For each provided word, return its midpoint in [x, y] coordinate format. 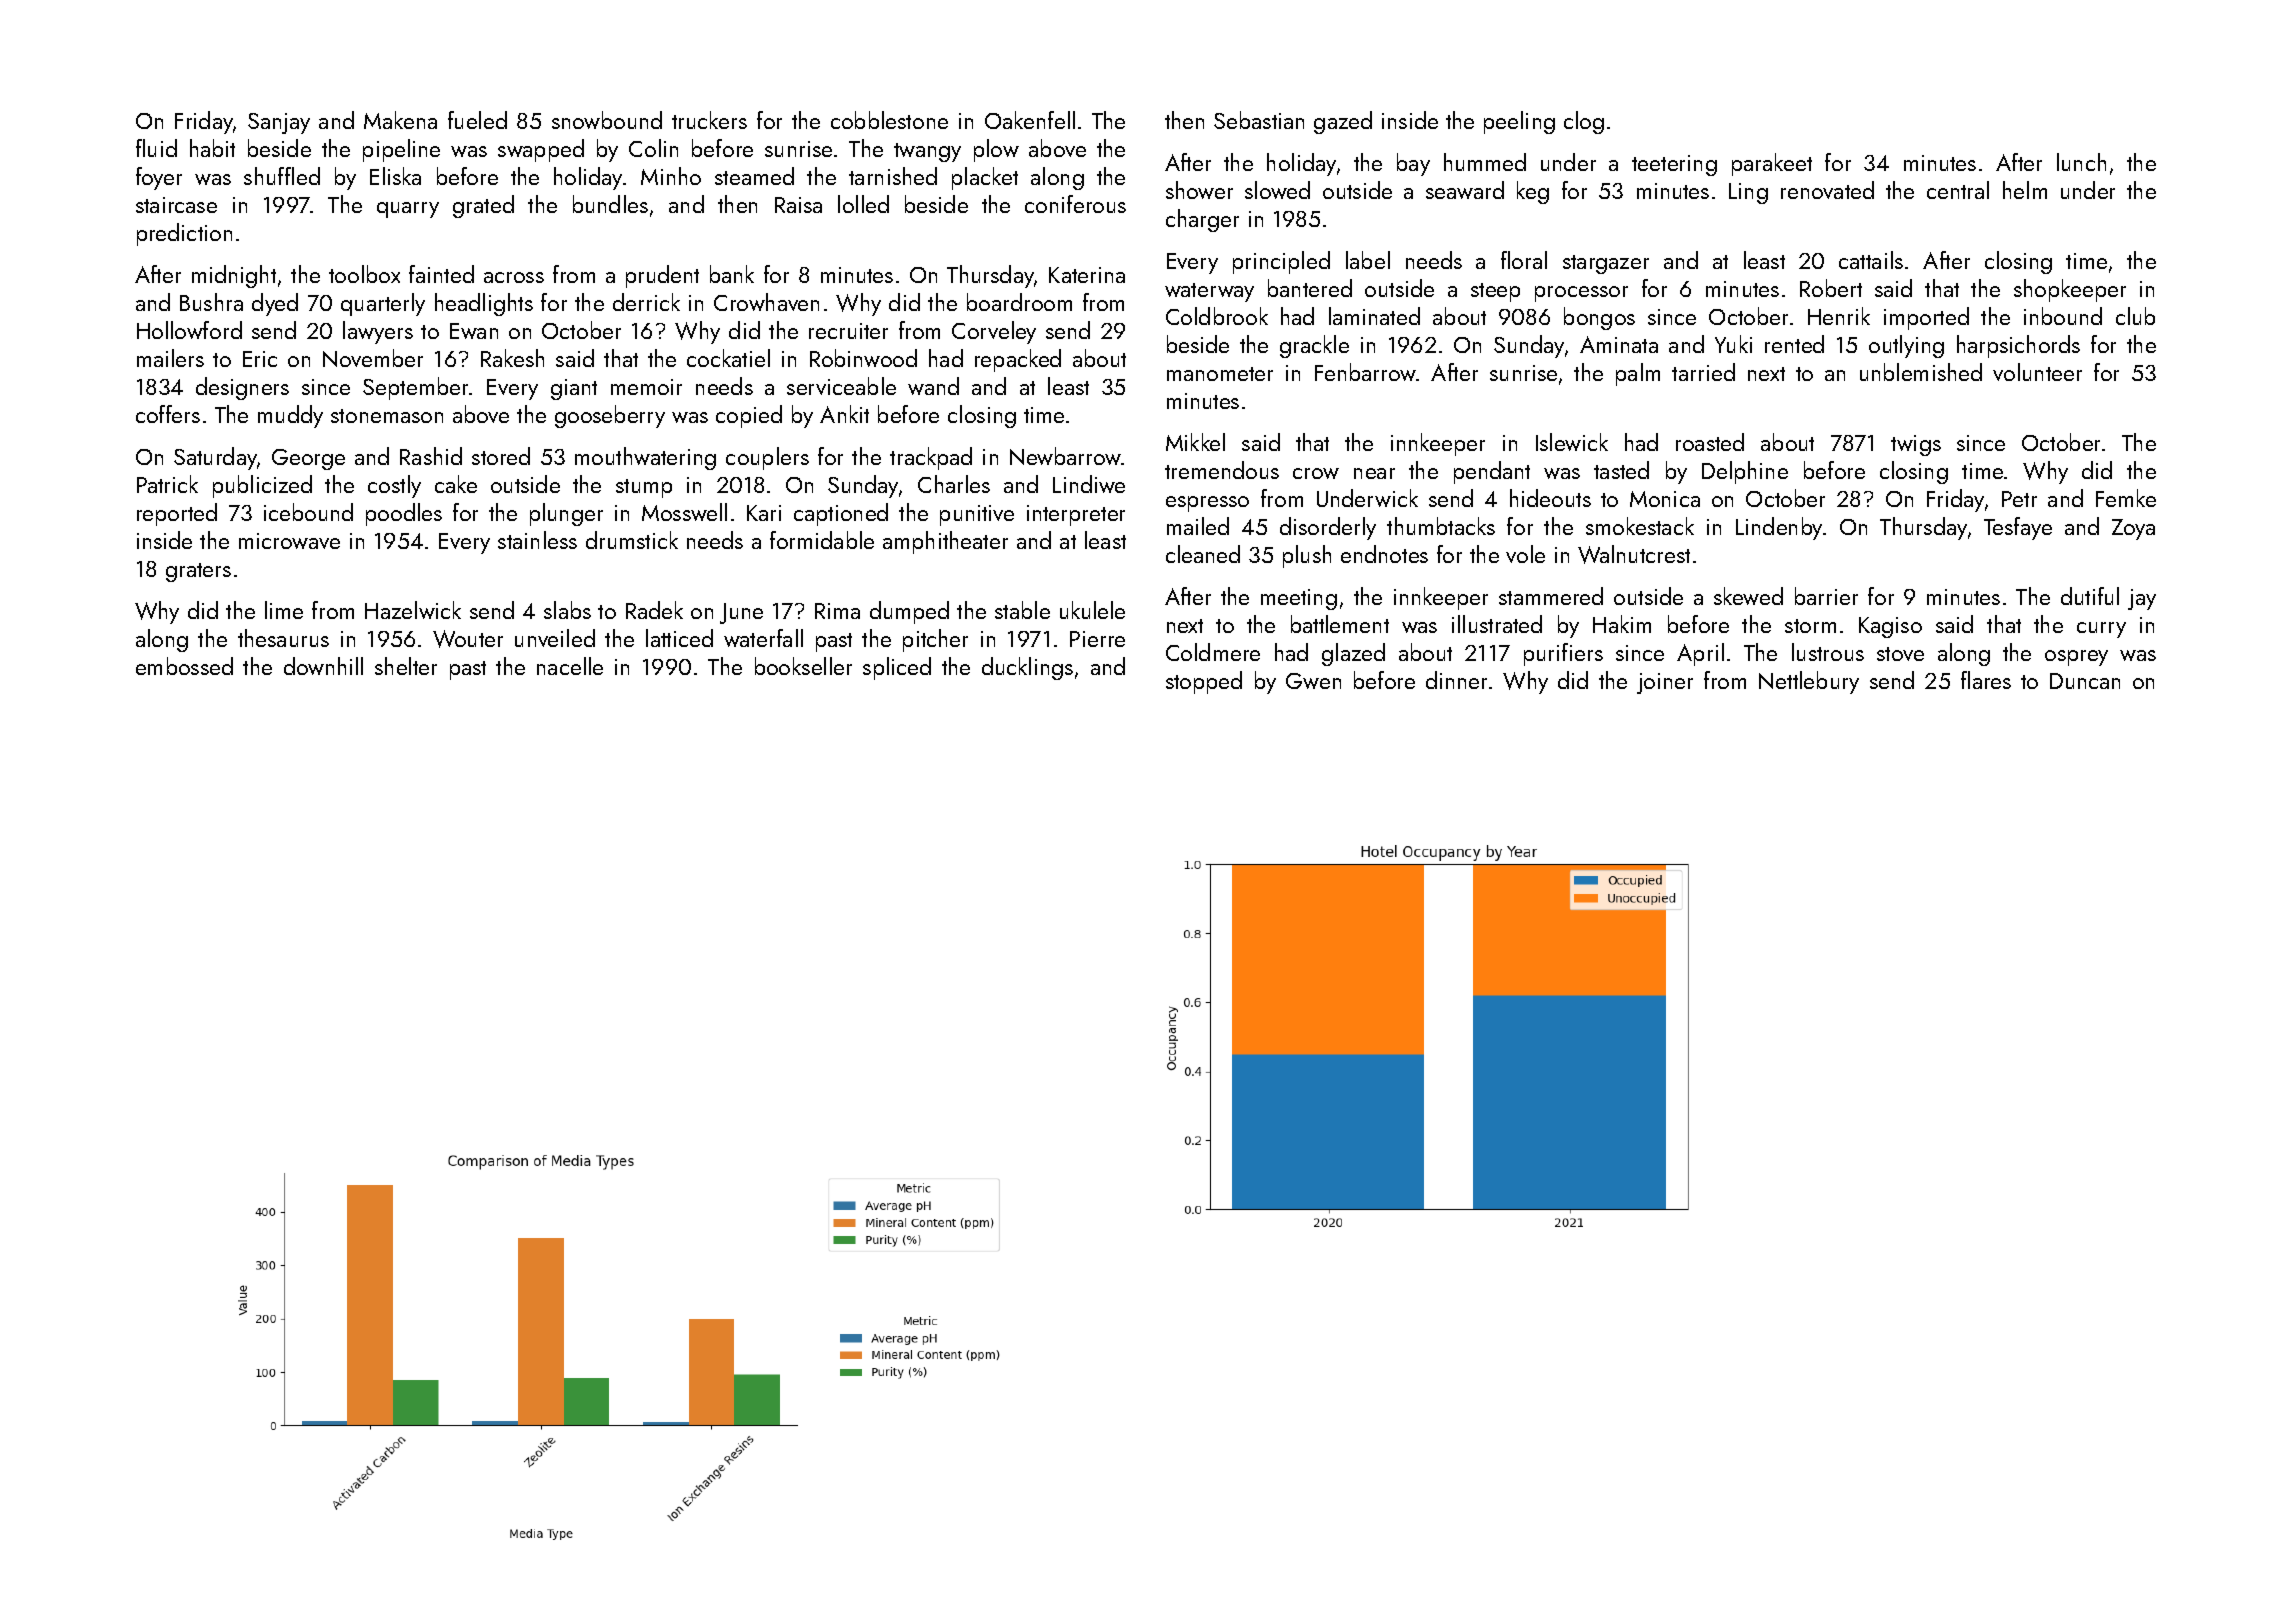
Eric [260, 359]
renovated [1827, 190]
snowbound [607, 120]
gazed [1343, 122]
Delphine [1745, 472]
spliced [897, 668]
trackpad [931, 458]
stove [1900, 654]
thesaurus [283, 638]
